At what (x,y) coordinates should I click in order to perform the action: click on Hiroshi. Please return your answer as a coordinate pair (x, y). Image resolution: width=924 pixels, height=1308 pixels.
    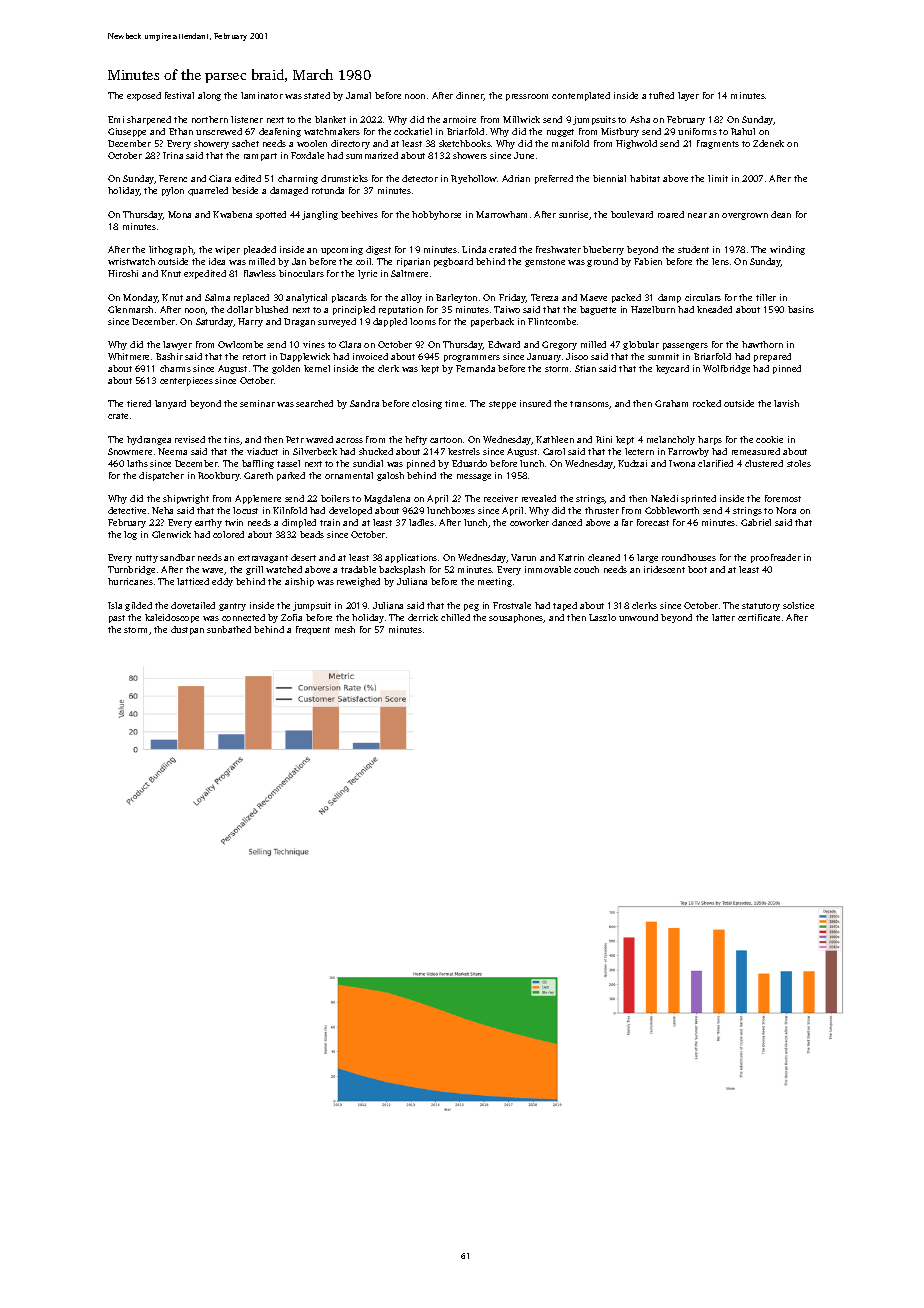
    Looking at the image, I should click on (123, 273).
